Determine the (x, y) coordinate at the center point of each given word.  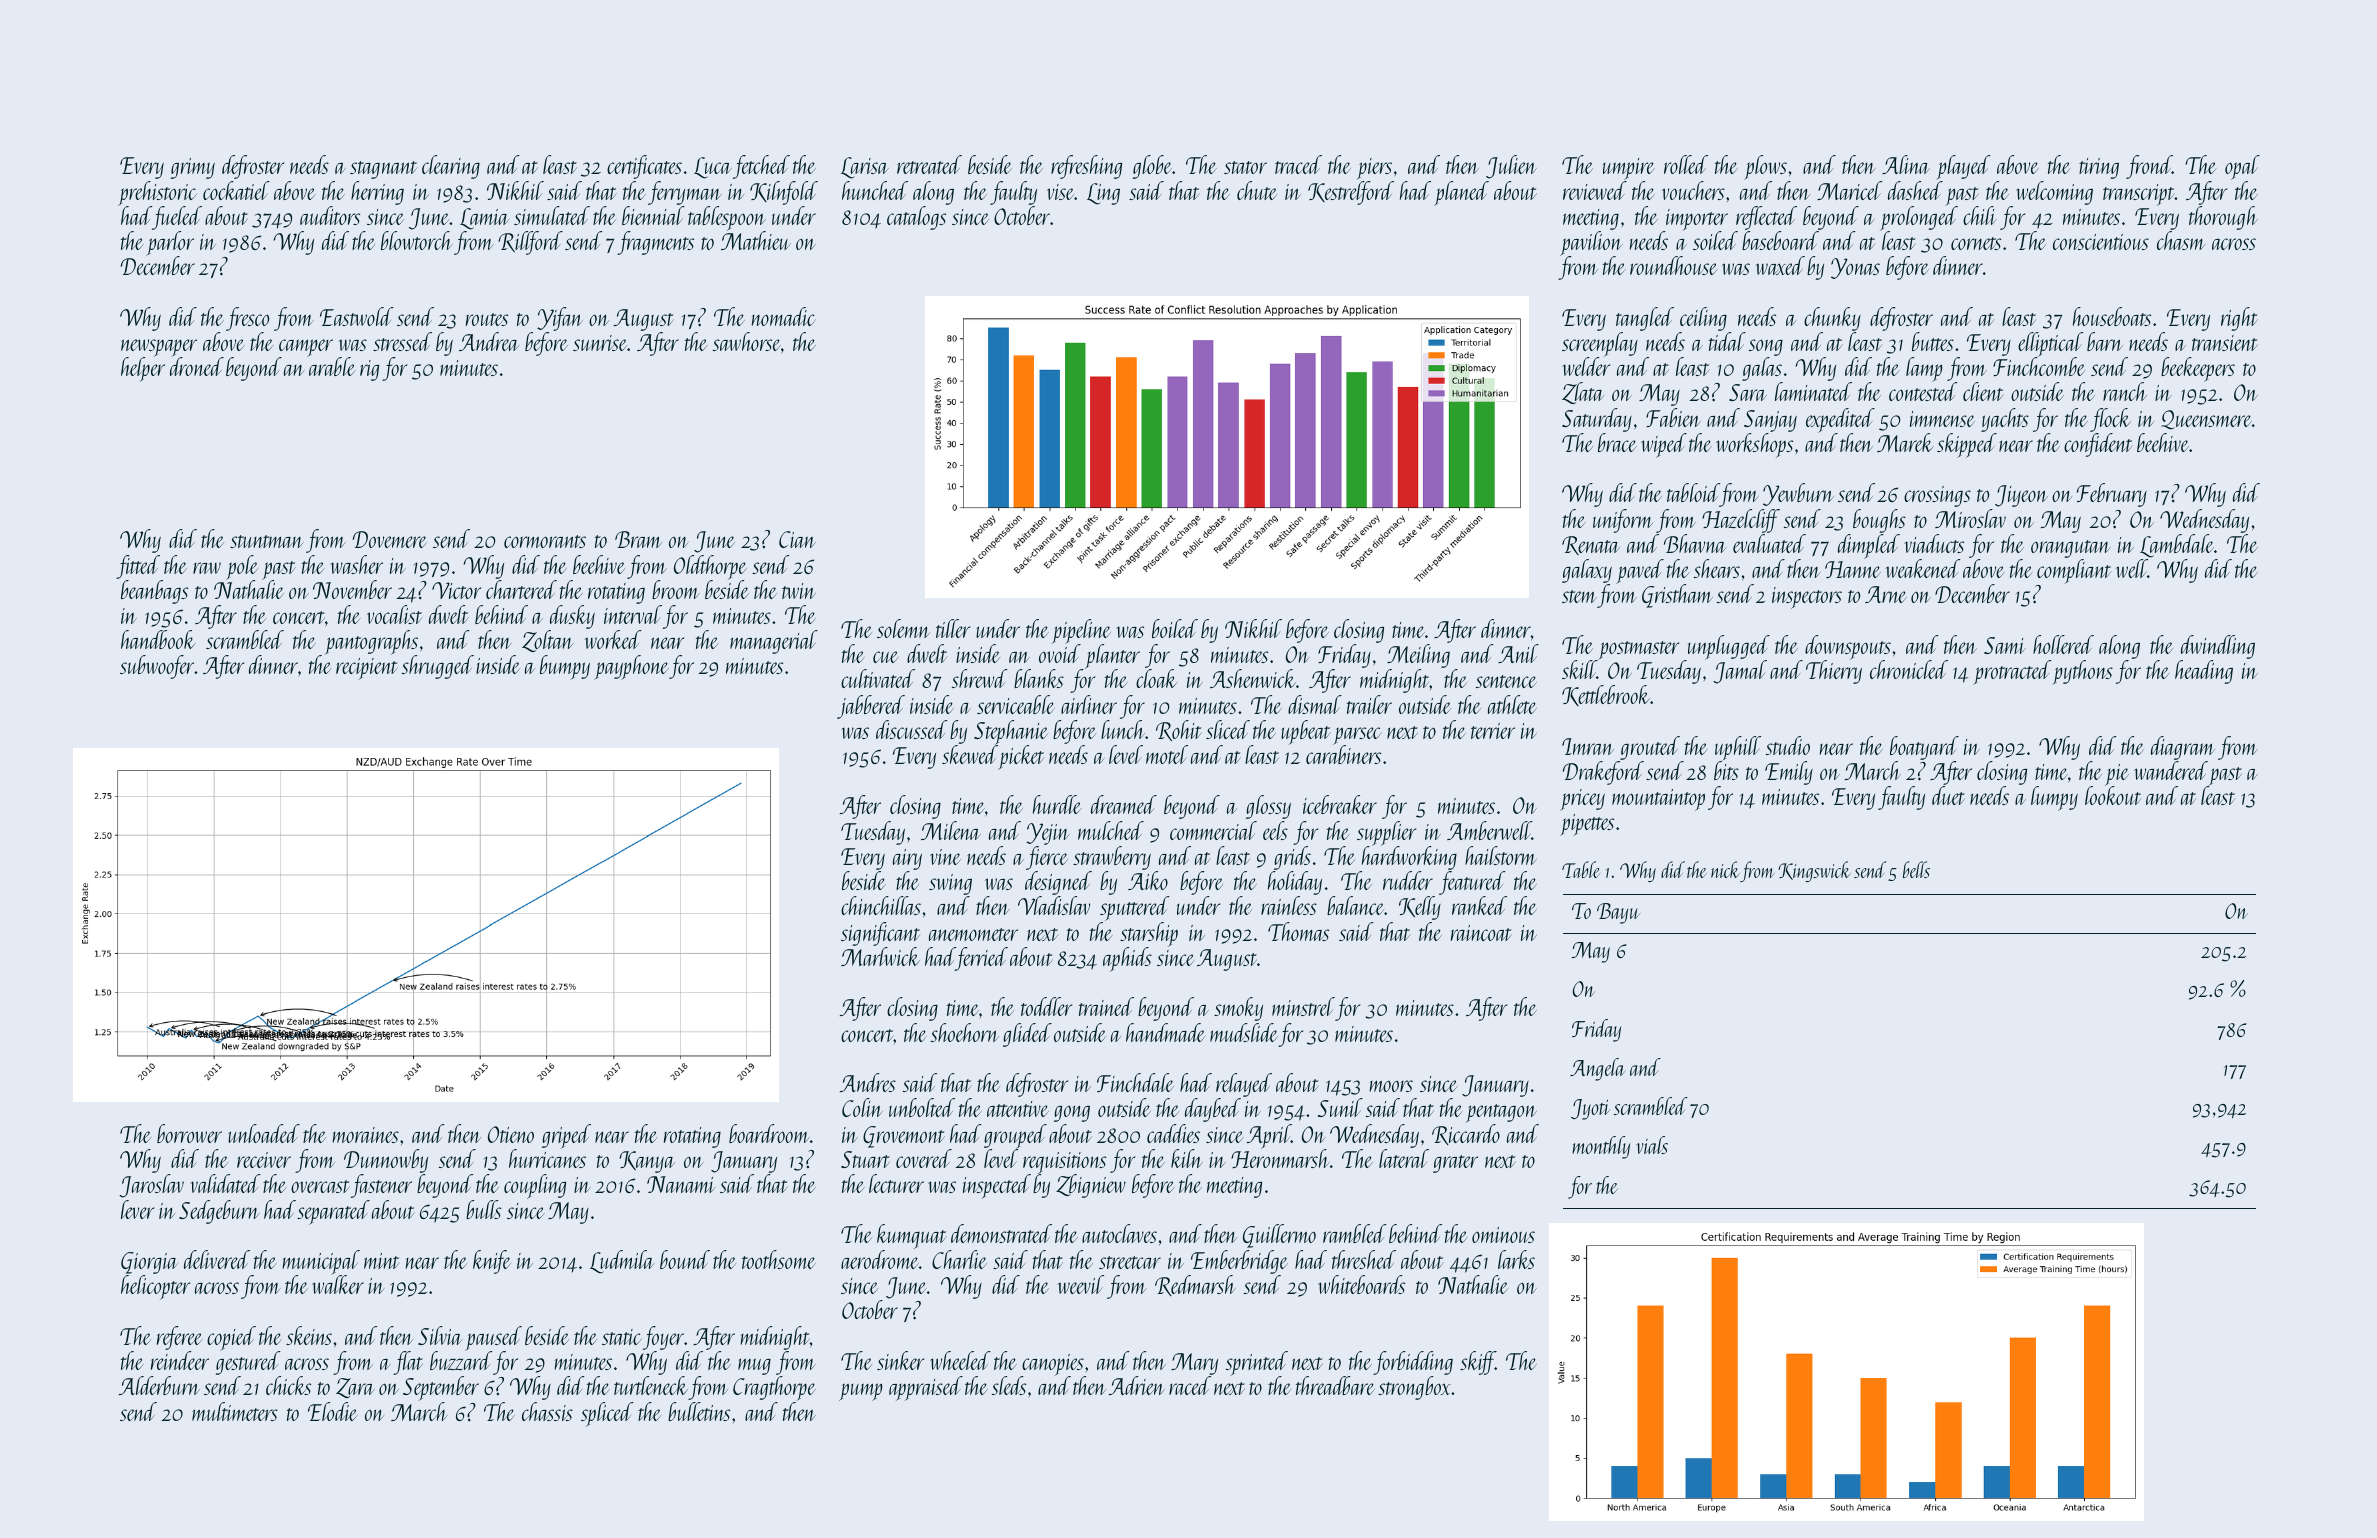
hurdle (1057, 804)
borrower (189, 1133)
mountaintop (1658, 800)
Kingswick (1814, 871)
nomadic (784, 316)
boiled (1175, 628)
